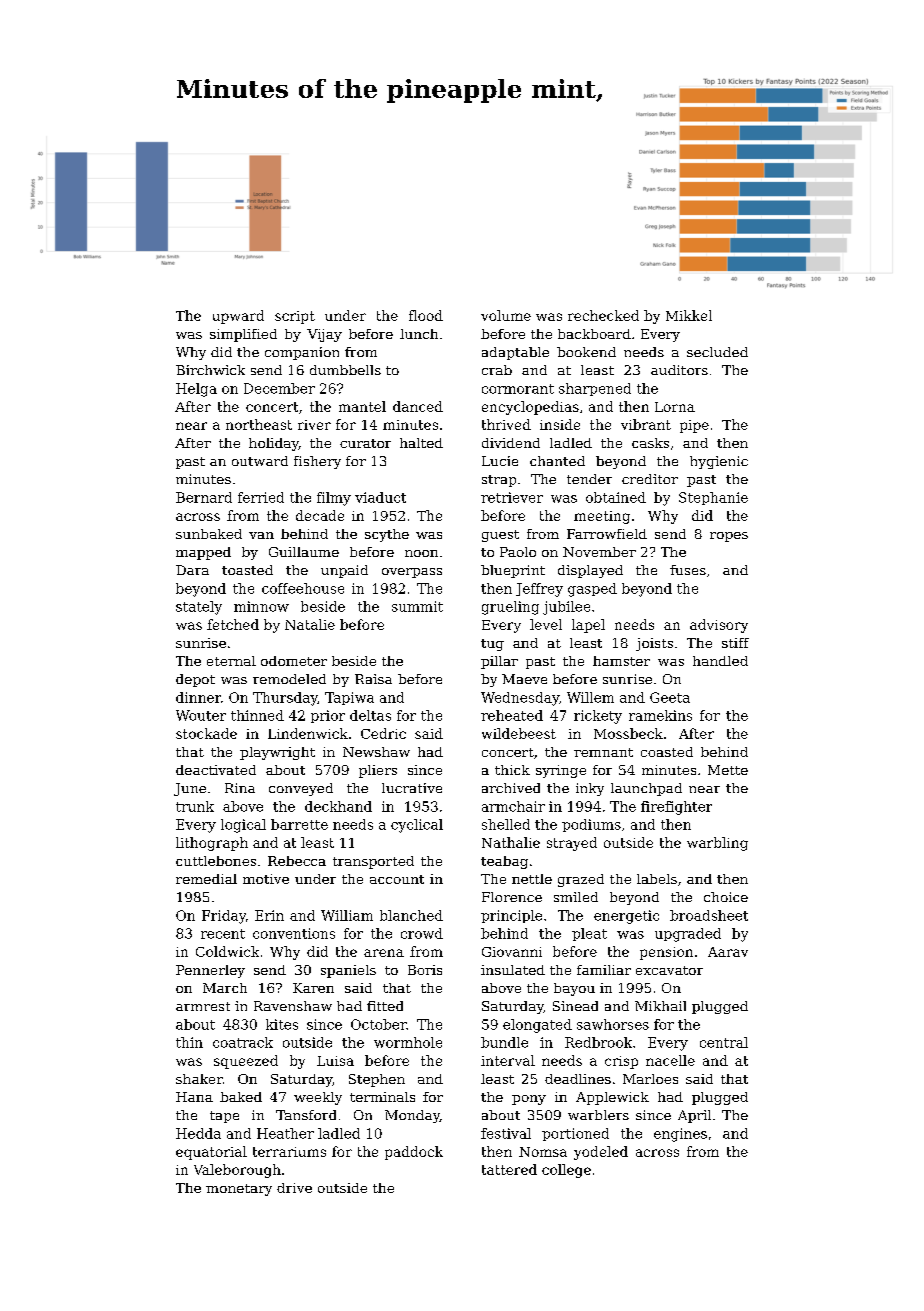 The width and height of the document is (924, 1311). What do you see at coordinates (240, 788) in the document?
I see `Rina` at bounding box center [240, 788].
